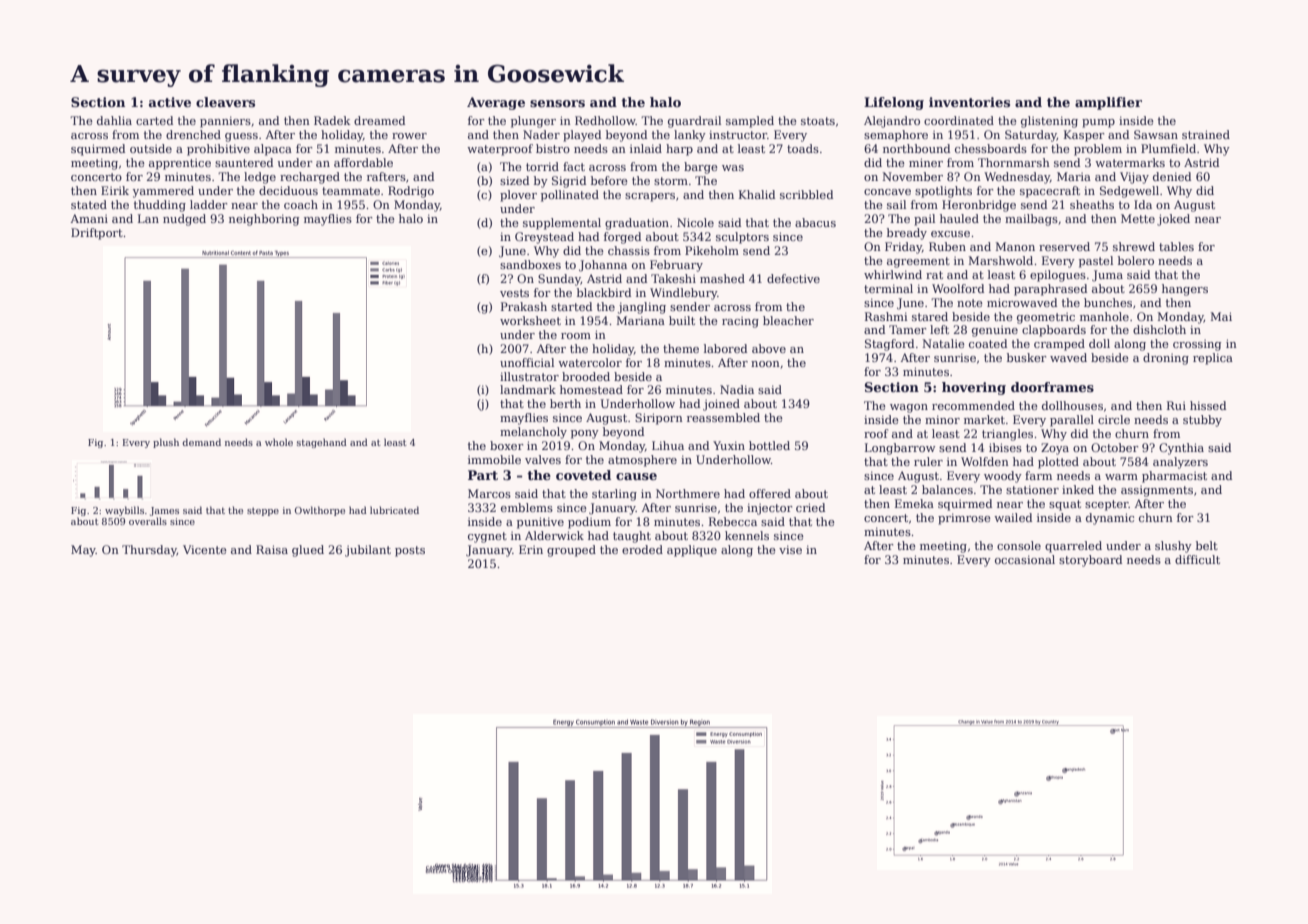  I want to click on plush, so click(166, 443).
